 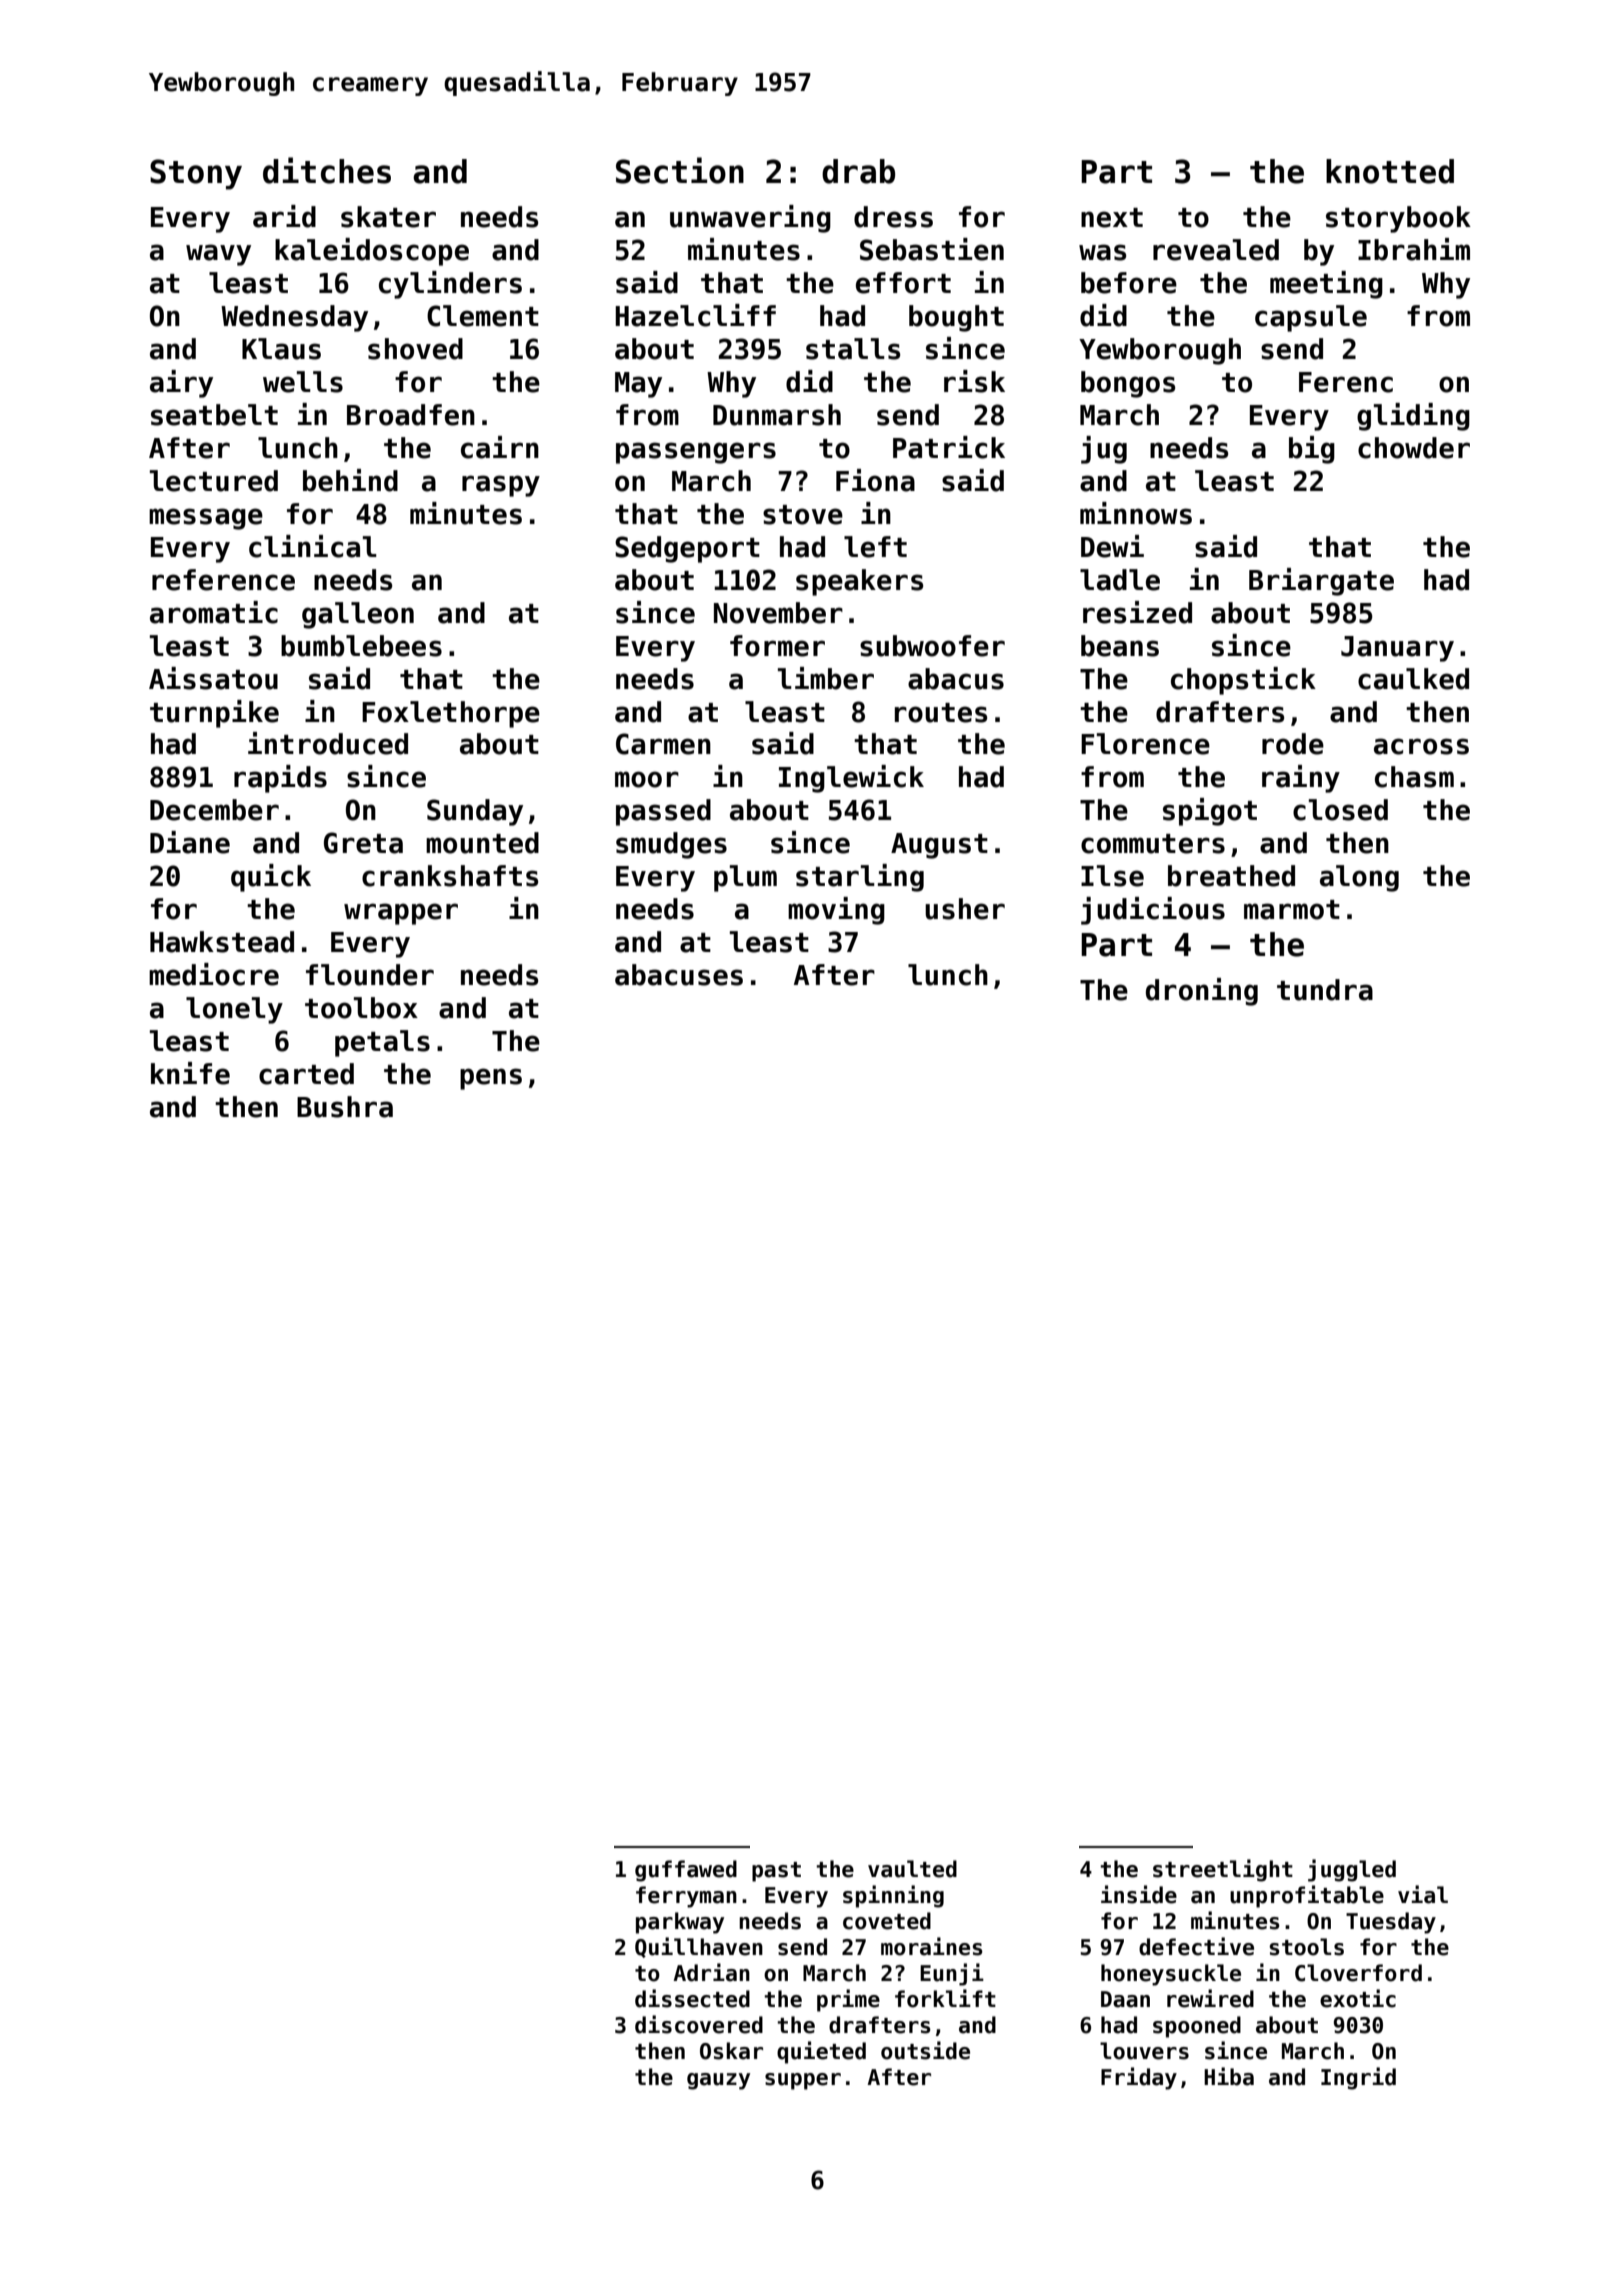 I want to click on stalls, so click(x=853, y=349).
